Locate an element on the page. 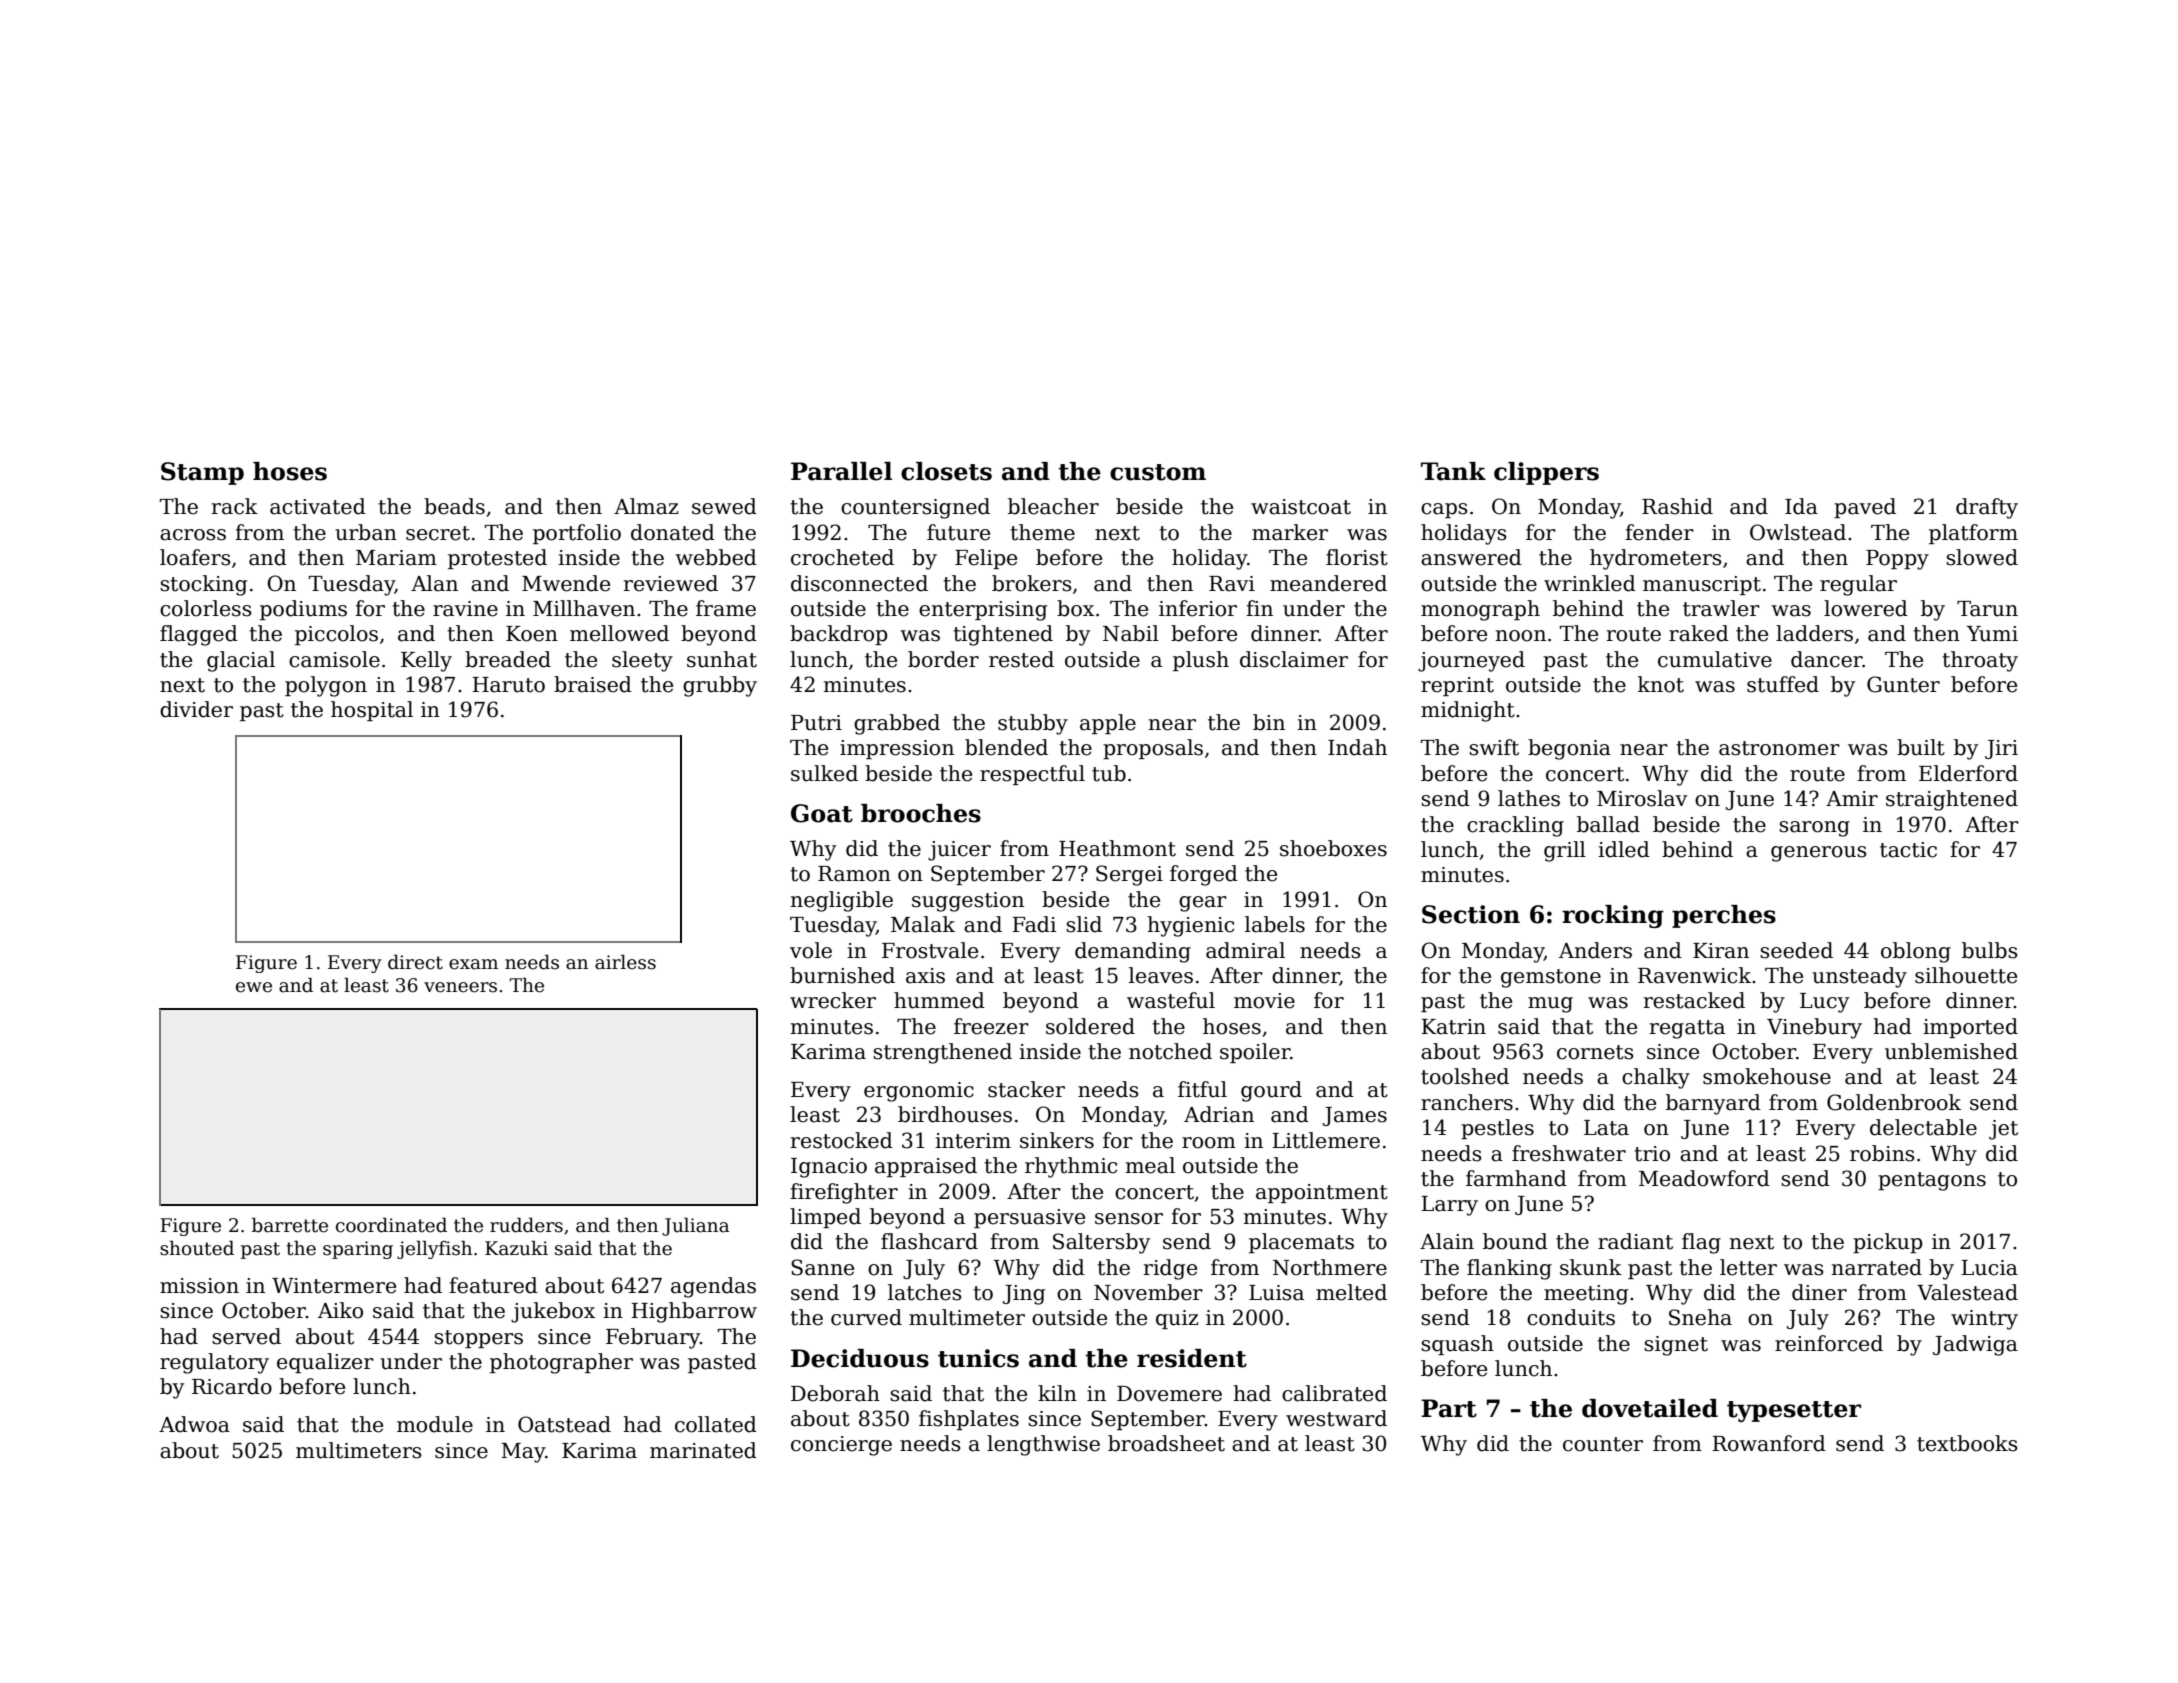 The image size is (2178, 1683). marinated is located at coordinates (703, 1450).
